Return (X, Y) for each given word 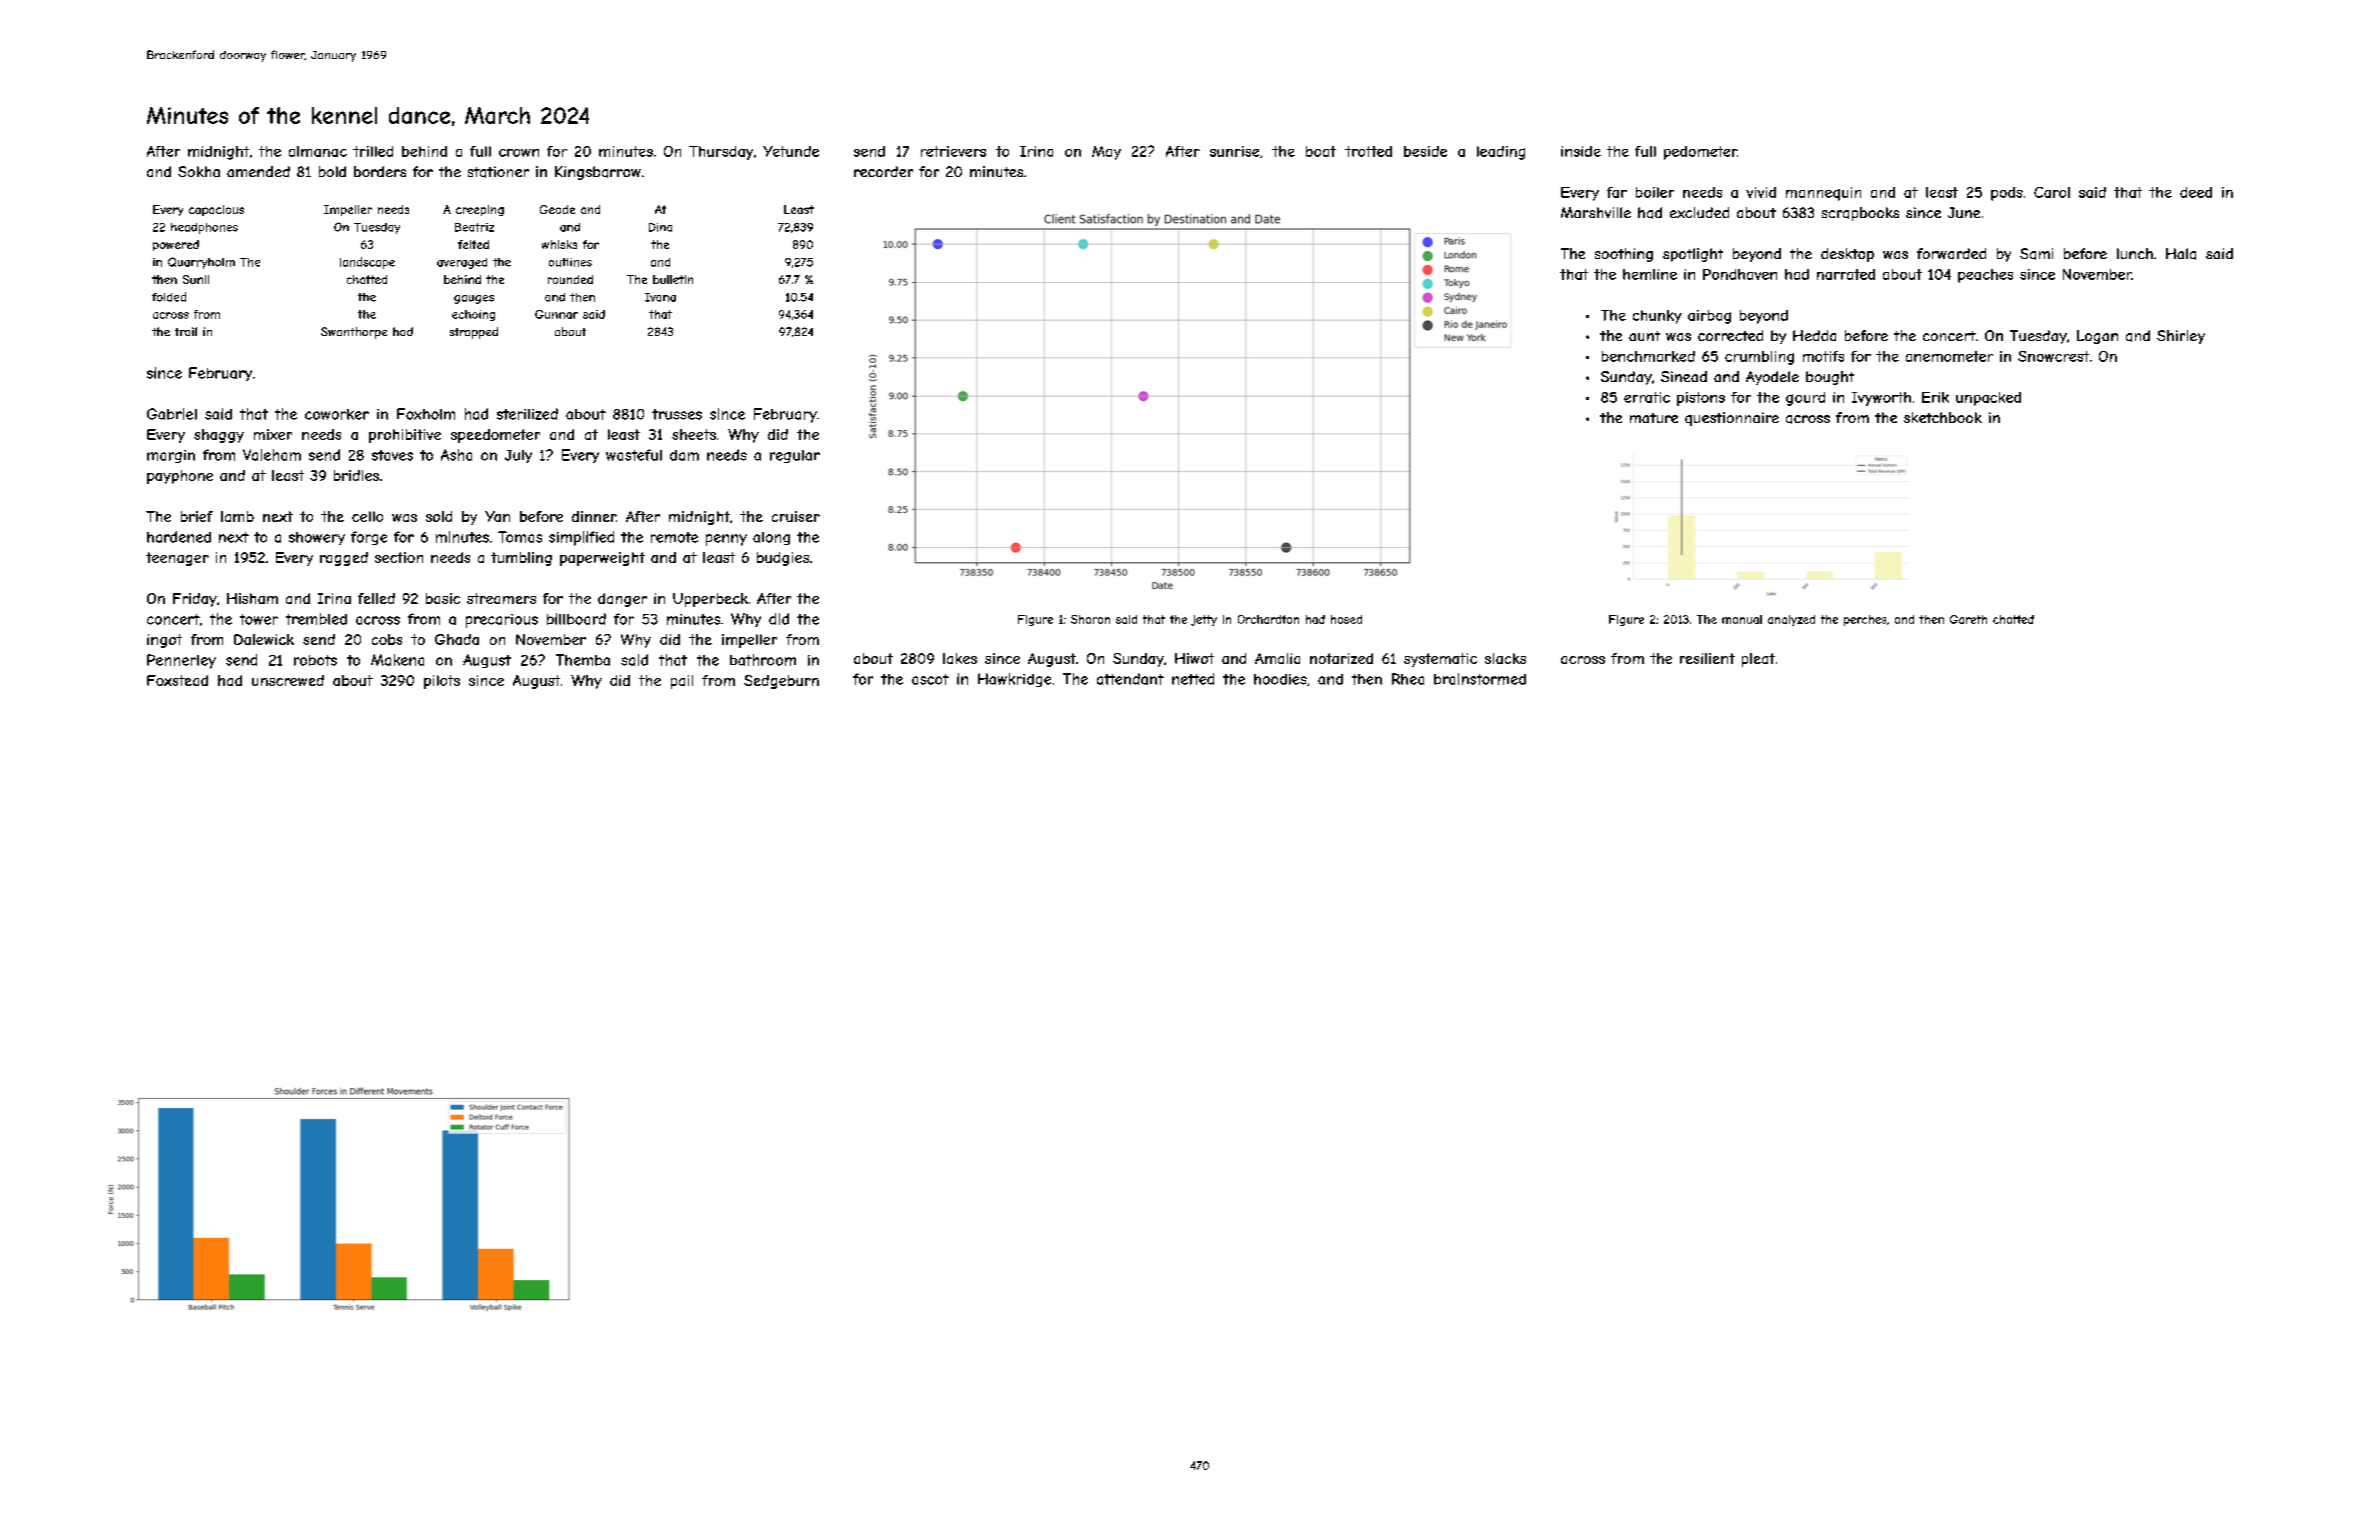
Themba (583, 660)
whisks (559, 244)
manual (1742, 619)
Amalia (1277, 658)
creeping (480, 210)
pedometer (1700, 153)
